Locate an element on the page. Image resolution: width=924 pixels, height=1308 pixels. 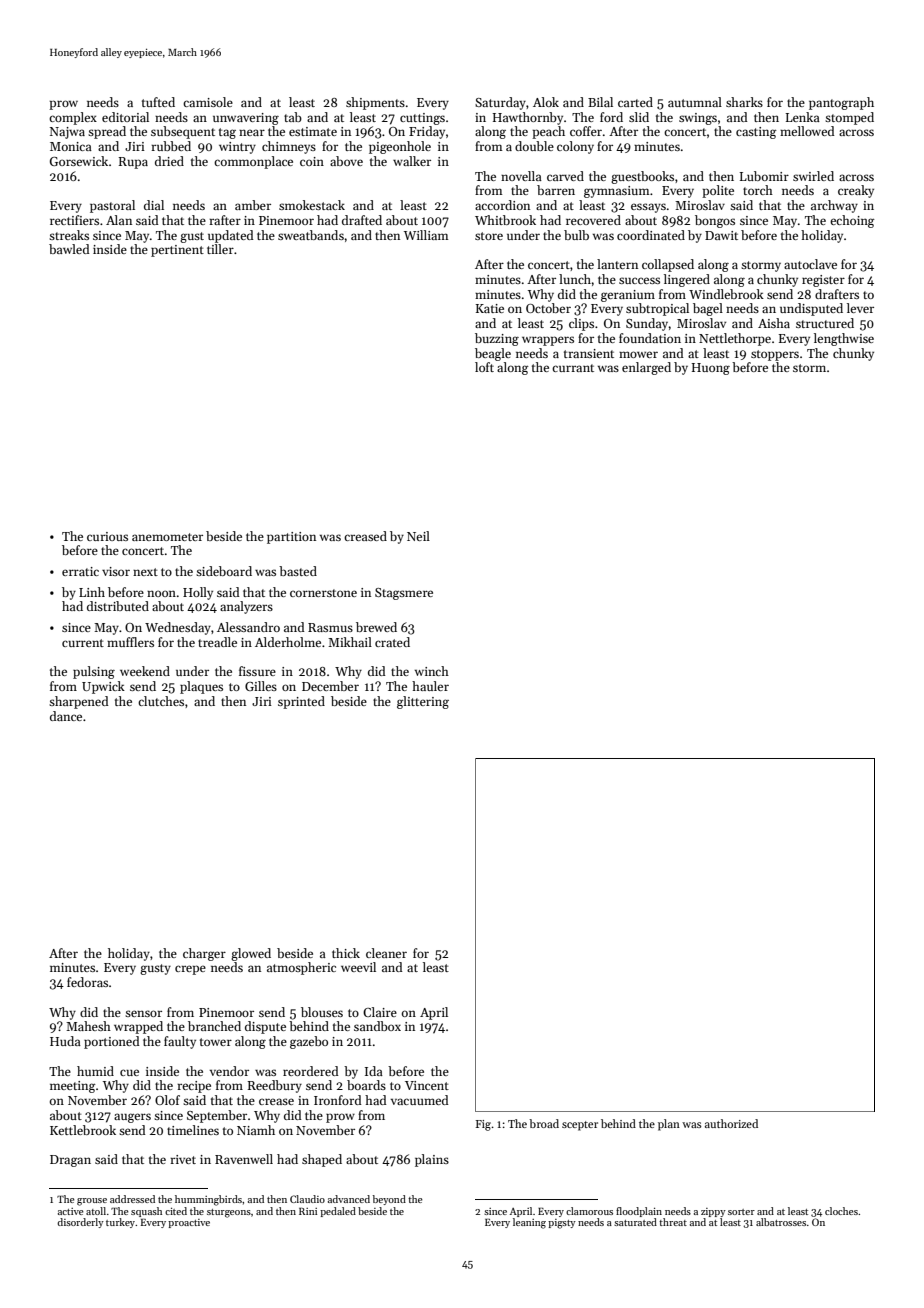
sprinted is located at coordinates (301, 702).
